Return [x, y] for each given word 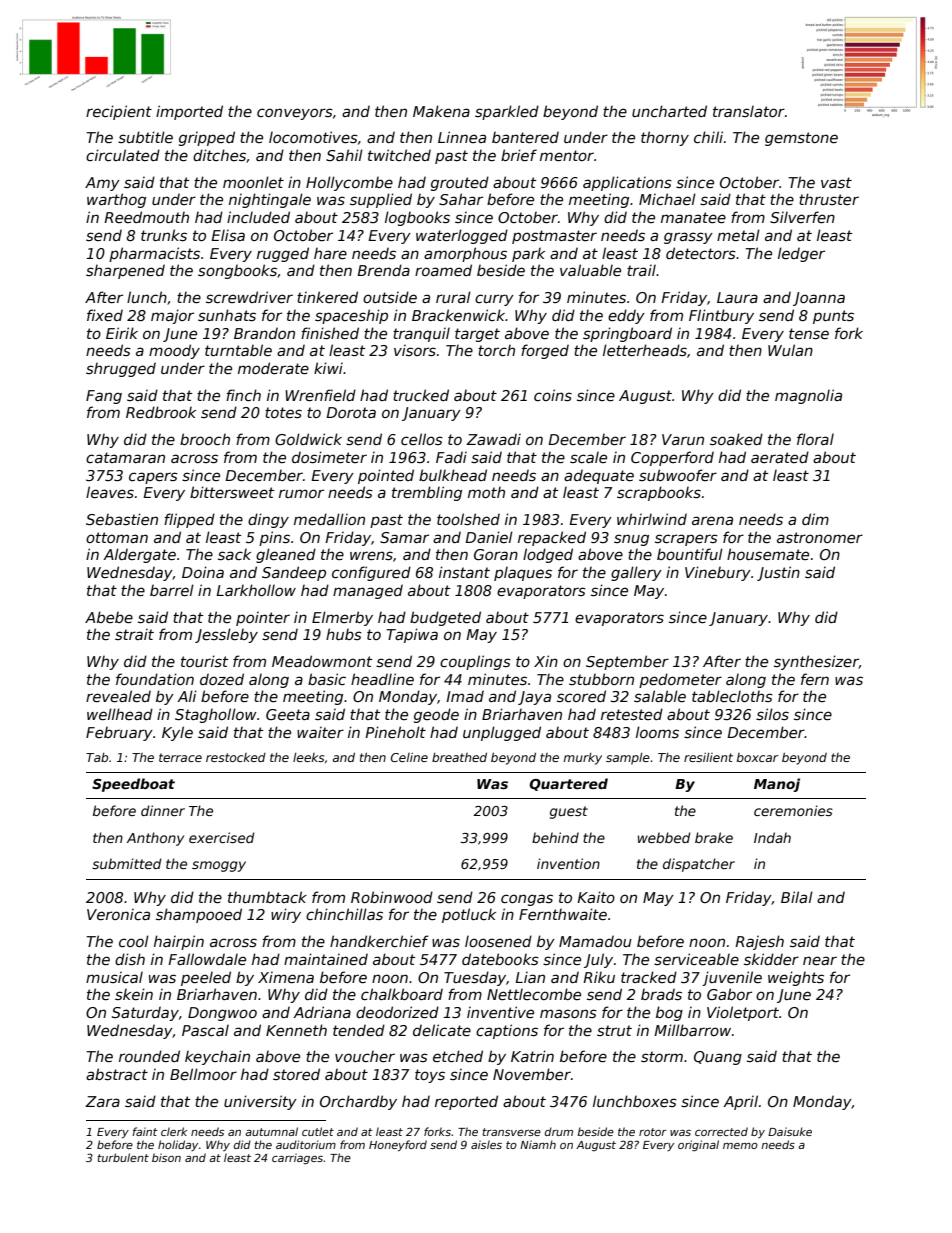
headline [382, 679]
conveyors [295, 114]
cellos [422, 439]
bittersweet [232, 492]
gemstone [801, 139]
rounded [149, 1056]
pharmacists [154, 254]
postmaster [554, 237]
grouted [460, 183]
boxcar [757, 757]
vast [836, 182]
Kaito [596, 897]
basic [327, 679]
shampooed [199, 915]
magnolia [808, 396]
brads [661, 994]
